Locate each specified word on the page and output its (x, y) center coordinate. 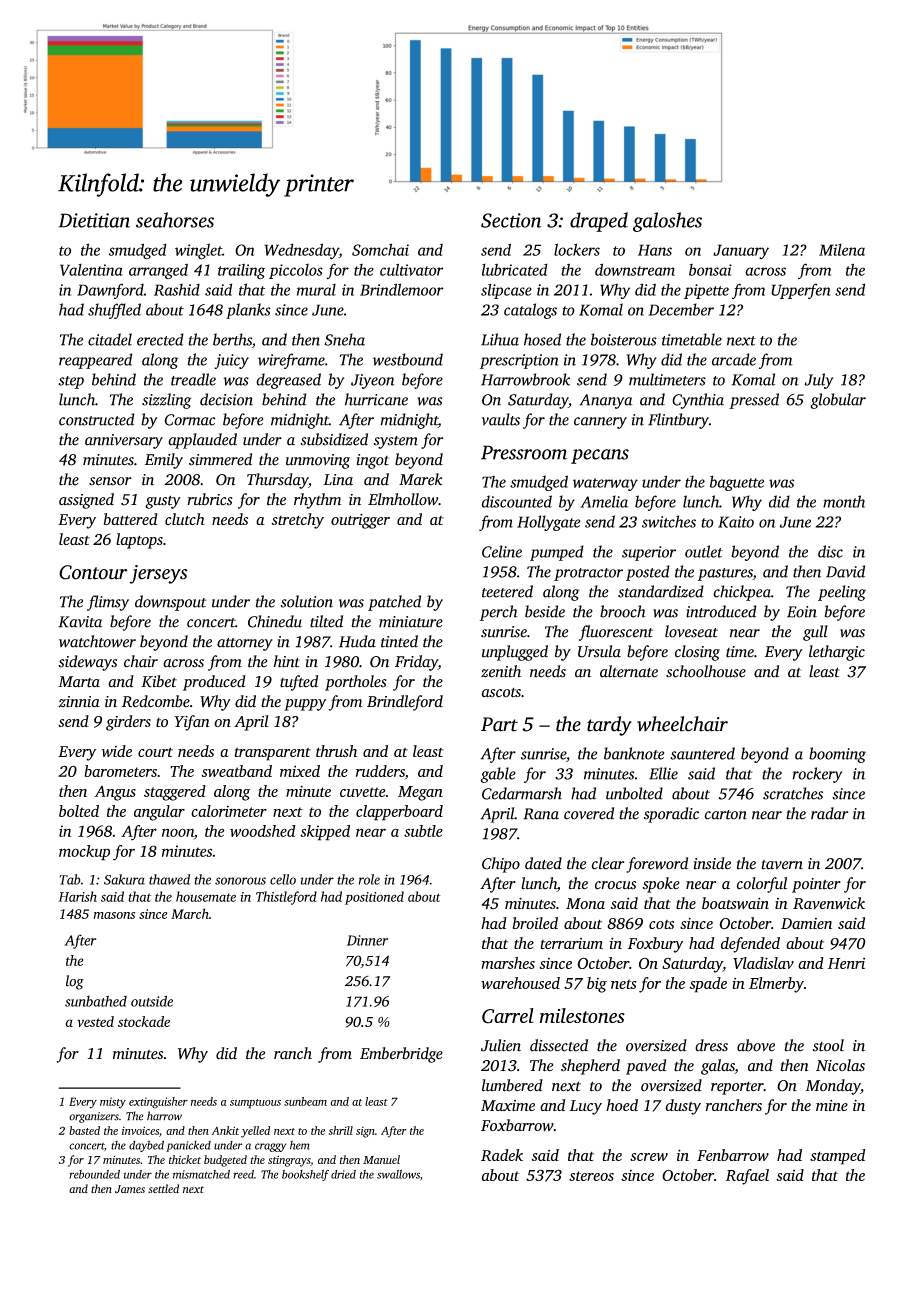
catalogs (530, 311)
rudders (380, 772)
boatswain (735, 903)
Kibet (159, 681)
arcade (734, 359)
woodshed (263, 831)
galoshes (667, 222)
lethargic (837, 653)
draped (599, 222)
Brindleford (405, 703)
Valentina (91, 270)
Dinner (367, 940)
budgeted (225, 1161)
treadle (193, 379)
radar (829, 813)
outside (152, 1001)
